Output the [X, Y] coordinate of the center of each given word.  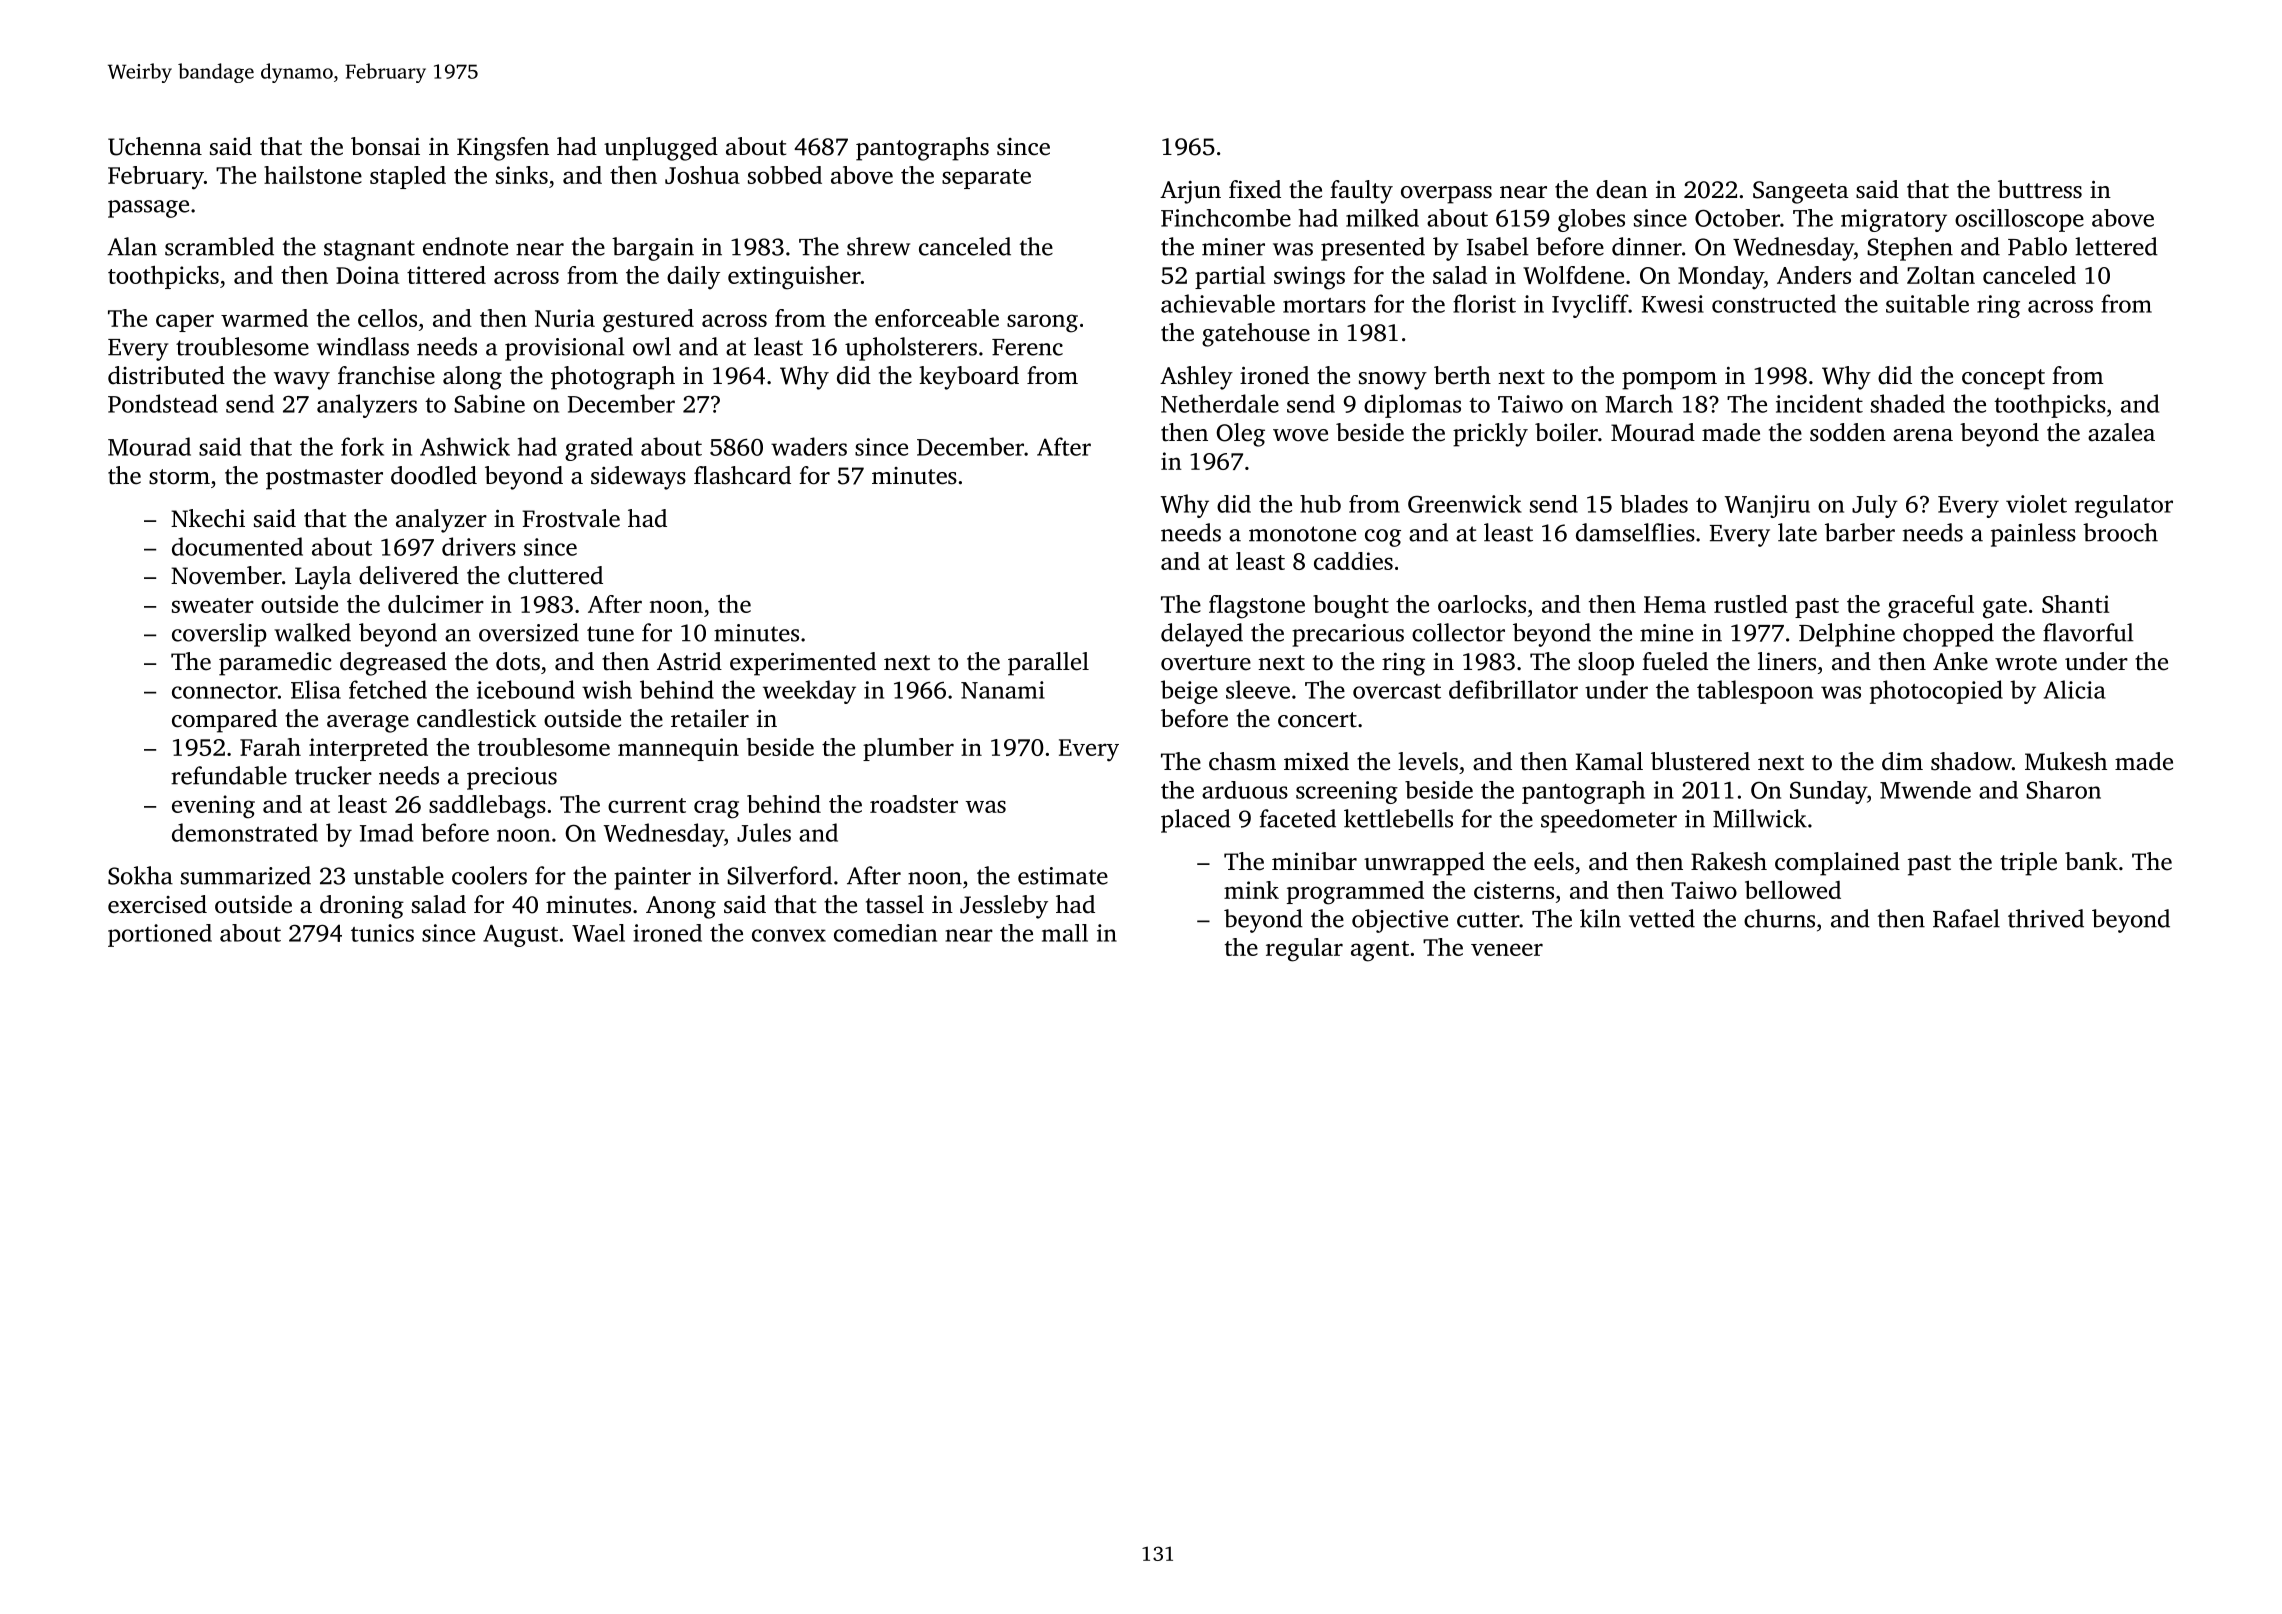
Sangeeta [1801, 192]
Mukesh [2066, 761]
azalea [2121, 432]
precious [512, 778]
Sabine [489, 403]
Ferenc [1027, 347]
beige [1189, 692]
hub [1320, 504]
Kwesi [1673, 304]
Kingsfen [503, 149]
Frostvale [571, 518]
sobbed [785, 175]
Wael [598, 933]
